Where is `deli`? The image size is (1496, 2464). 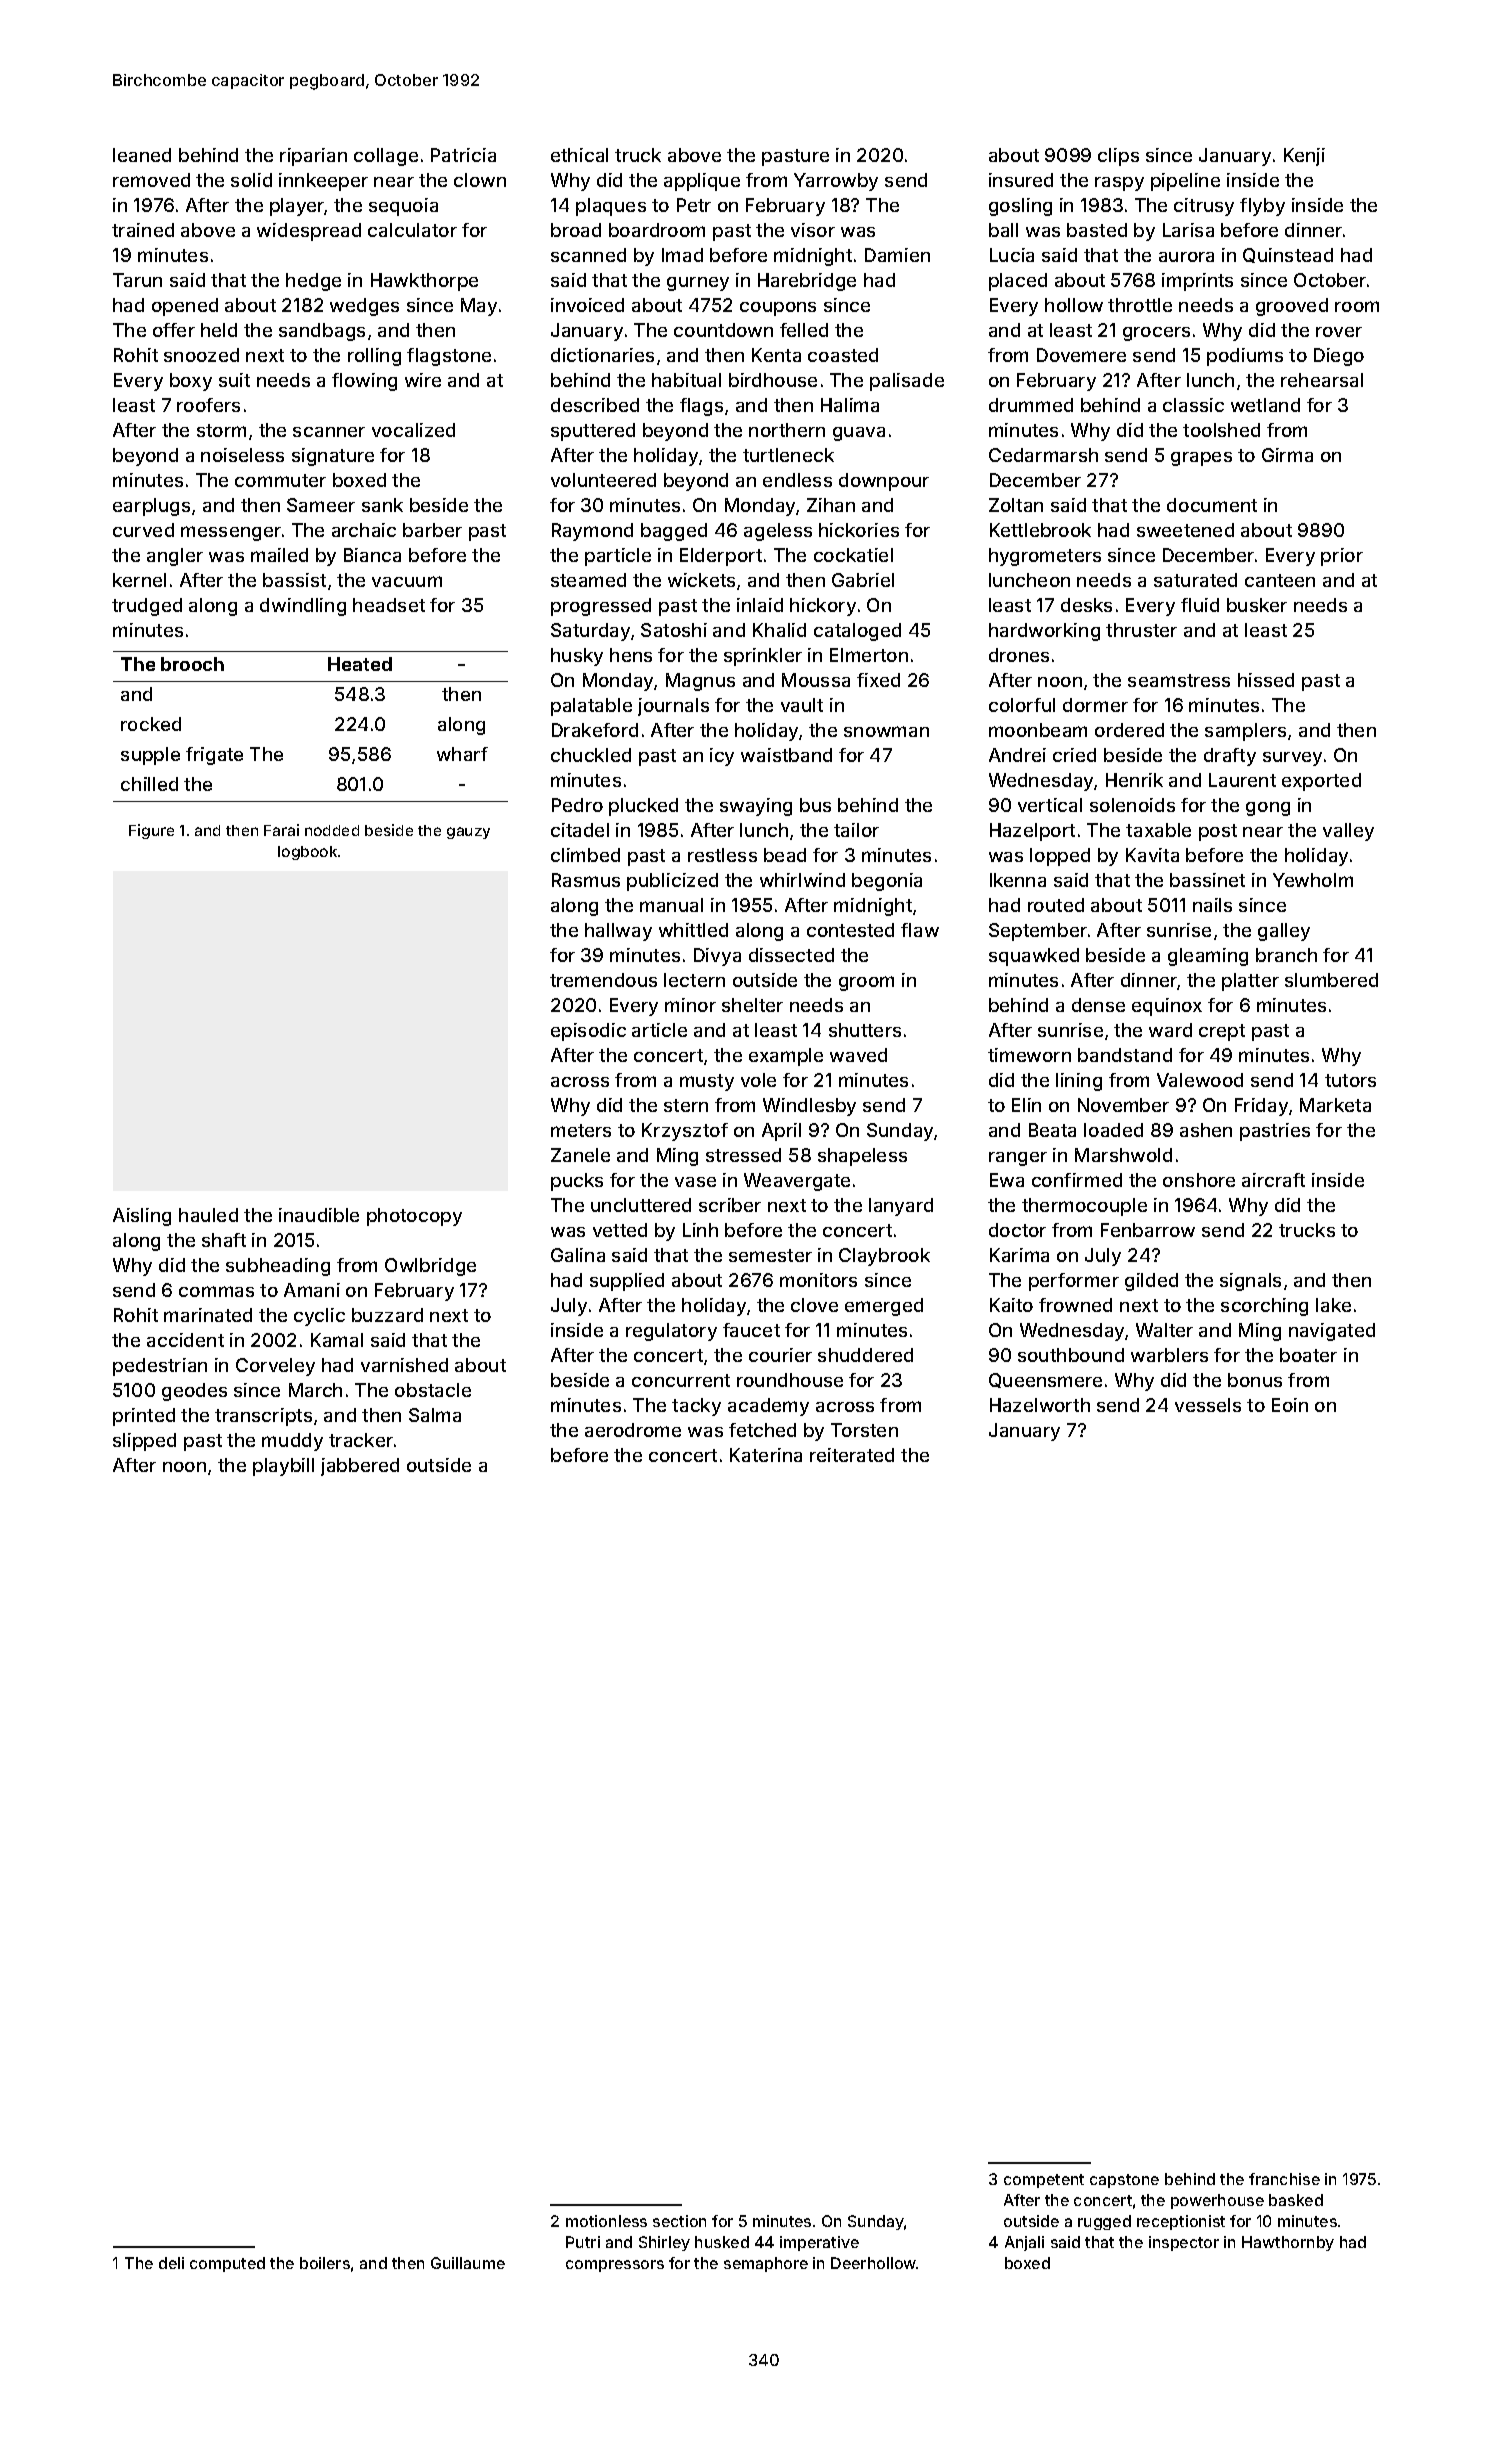
deli is located at coordinates (171, 2263).
